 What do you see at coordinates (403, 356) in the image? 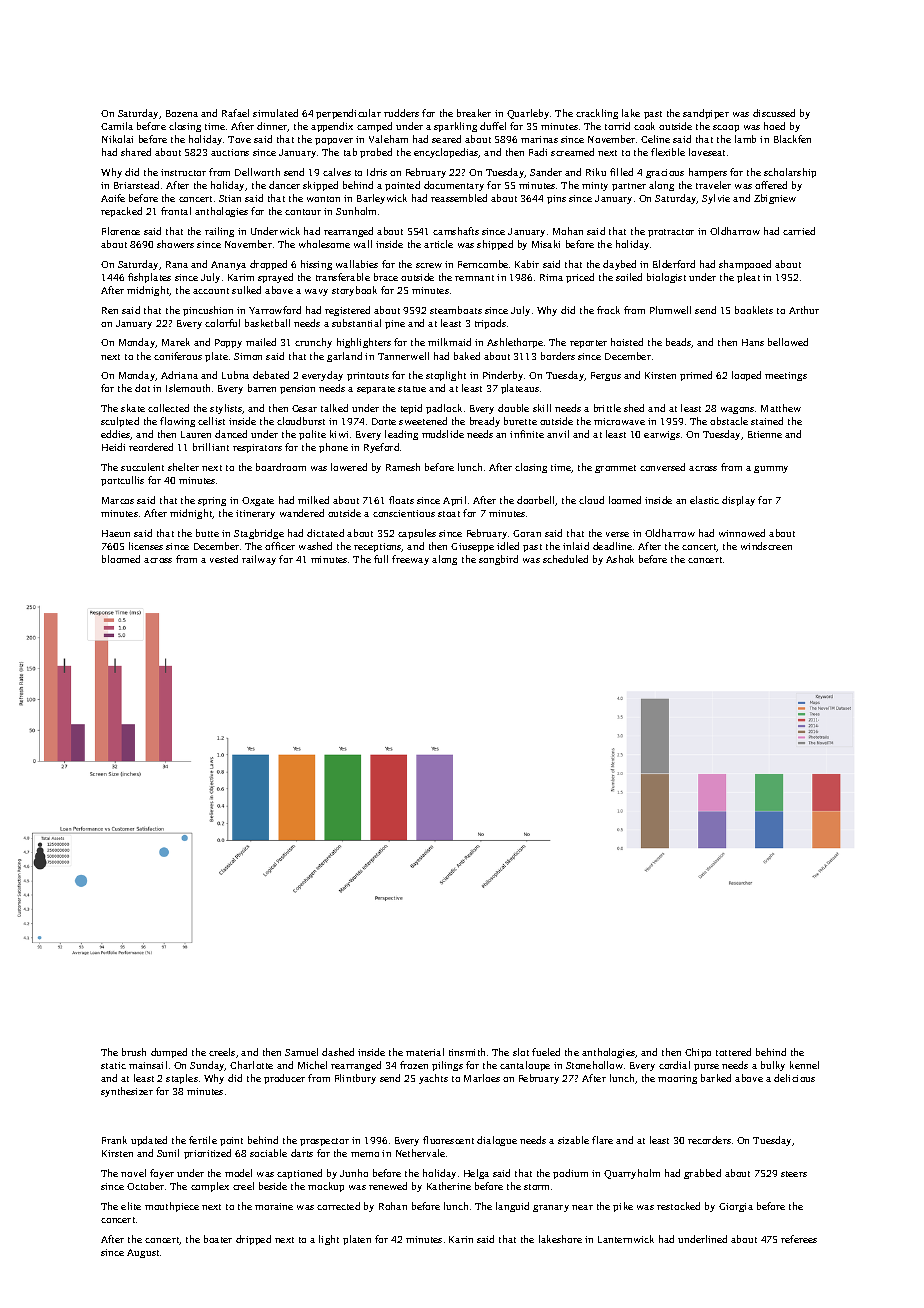
I see `Tannerwell` at bounding box center [403, 356].
